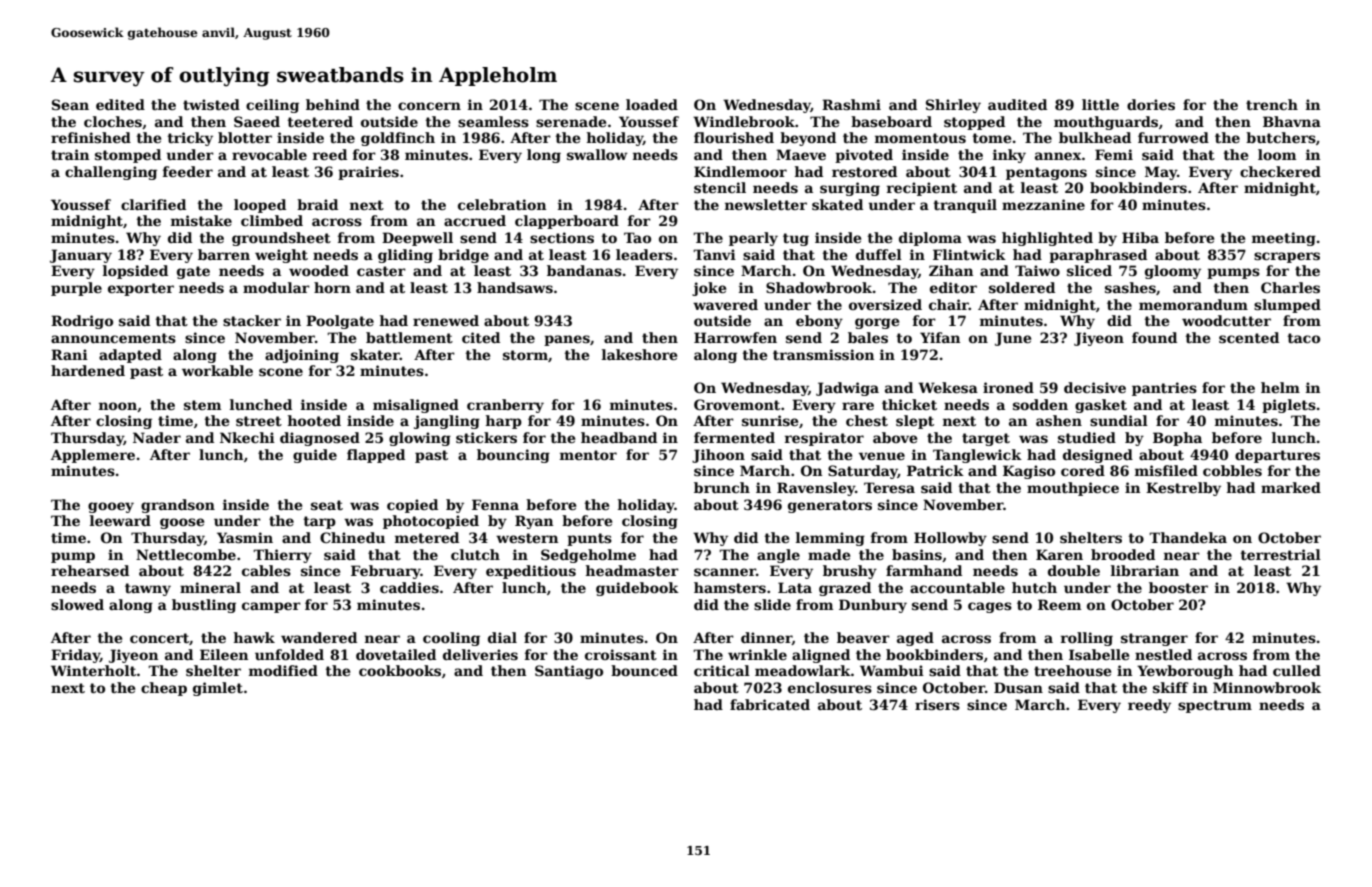  Describe the element at coordinates (405, 256) in the image. I see `gliding` at that location.
